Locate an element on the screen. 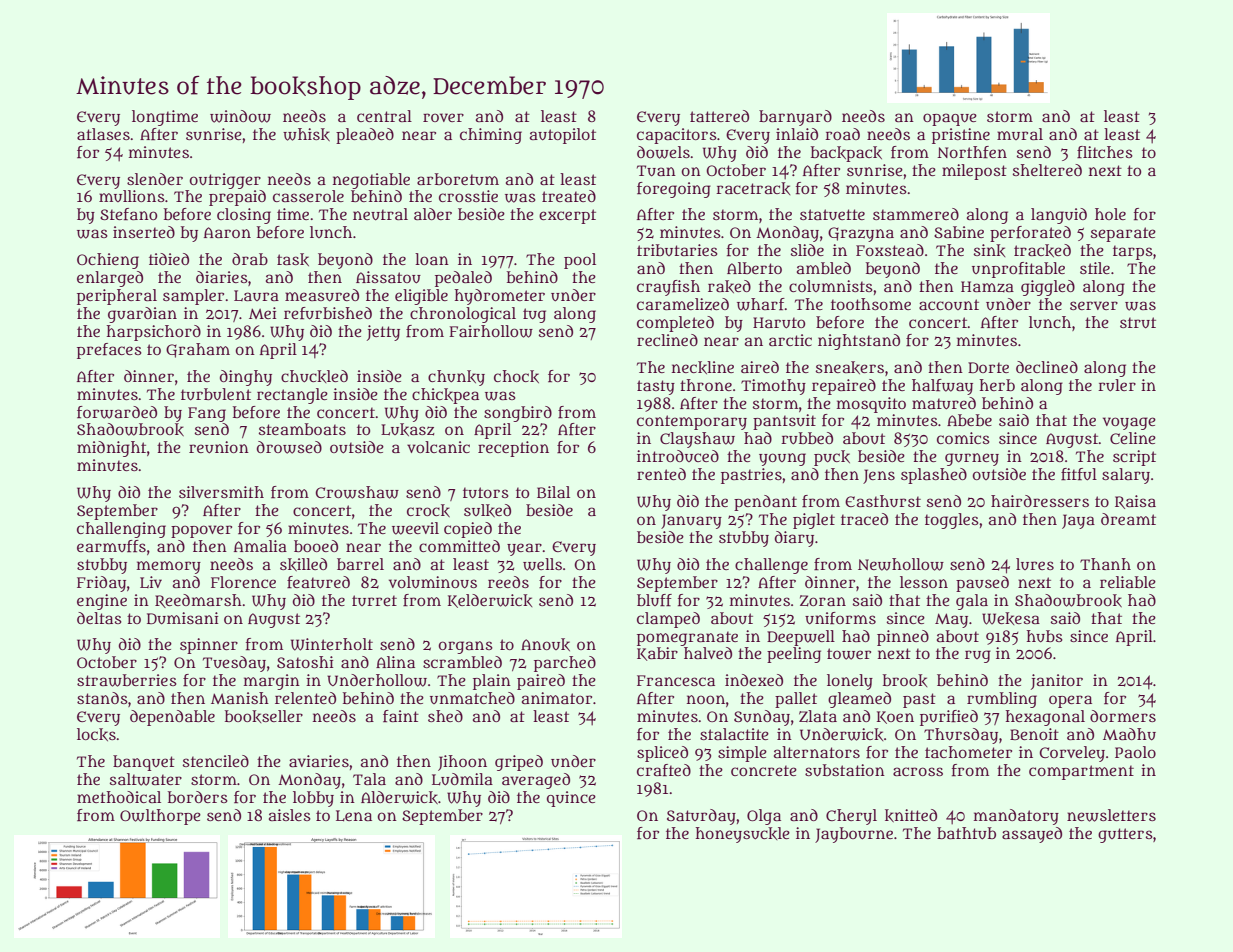 The height and width of the screenshot is (952, 1233). rented is located at coordinates (661, 474).
